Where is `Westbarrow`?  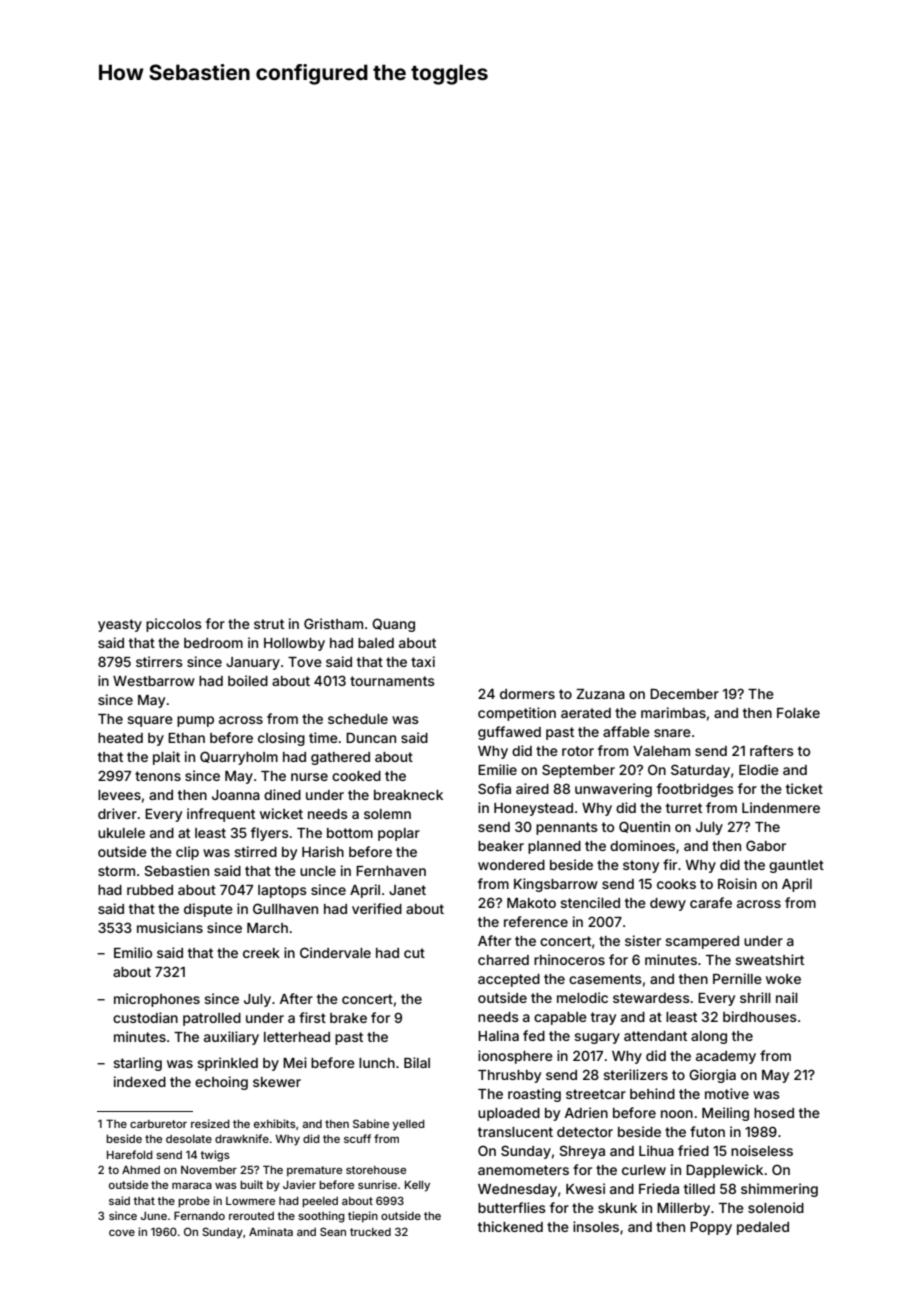 Westbarrow is located at coordinates (154, 681).
